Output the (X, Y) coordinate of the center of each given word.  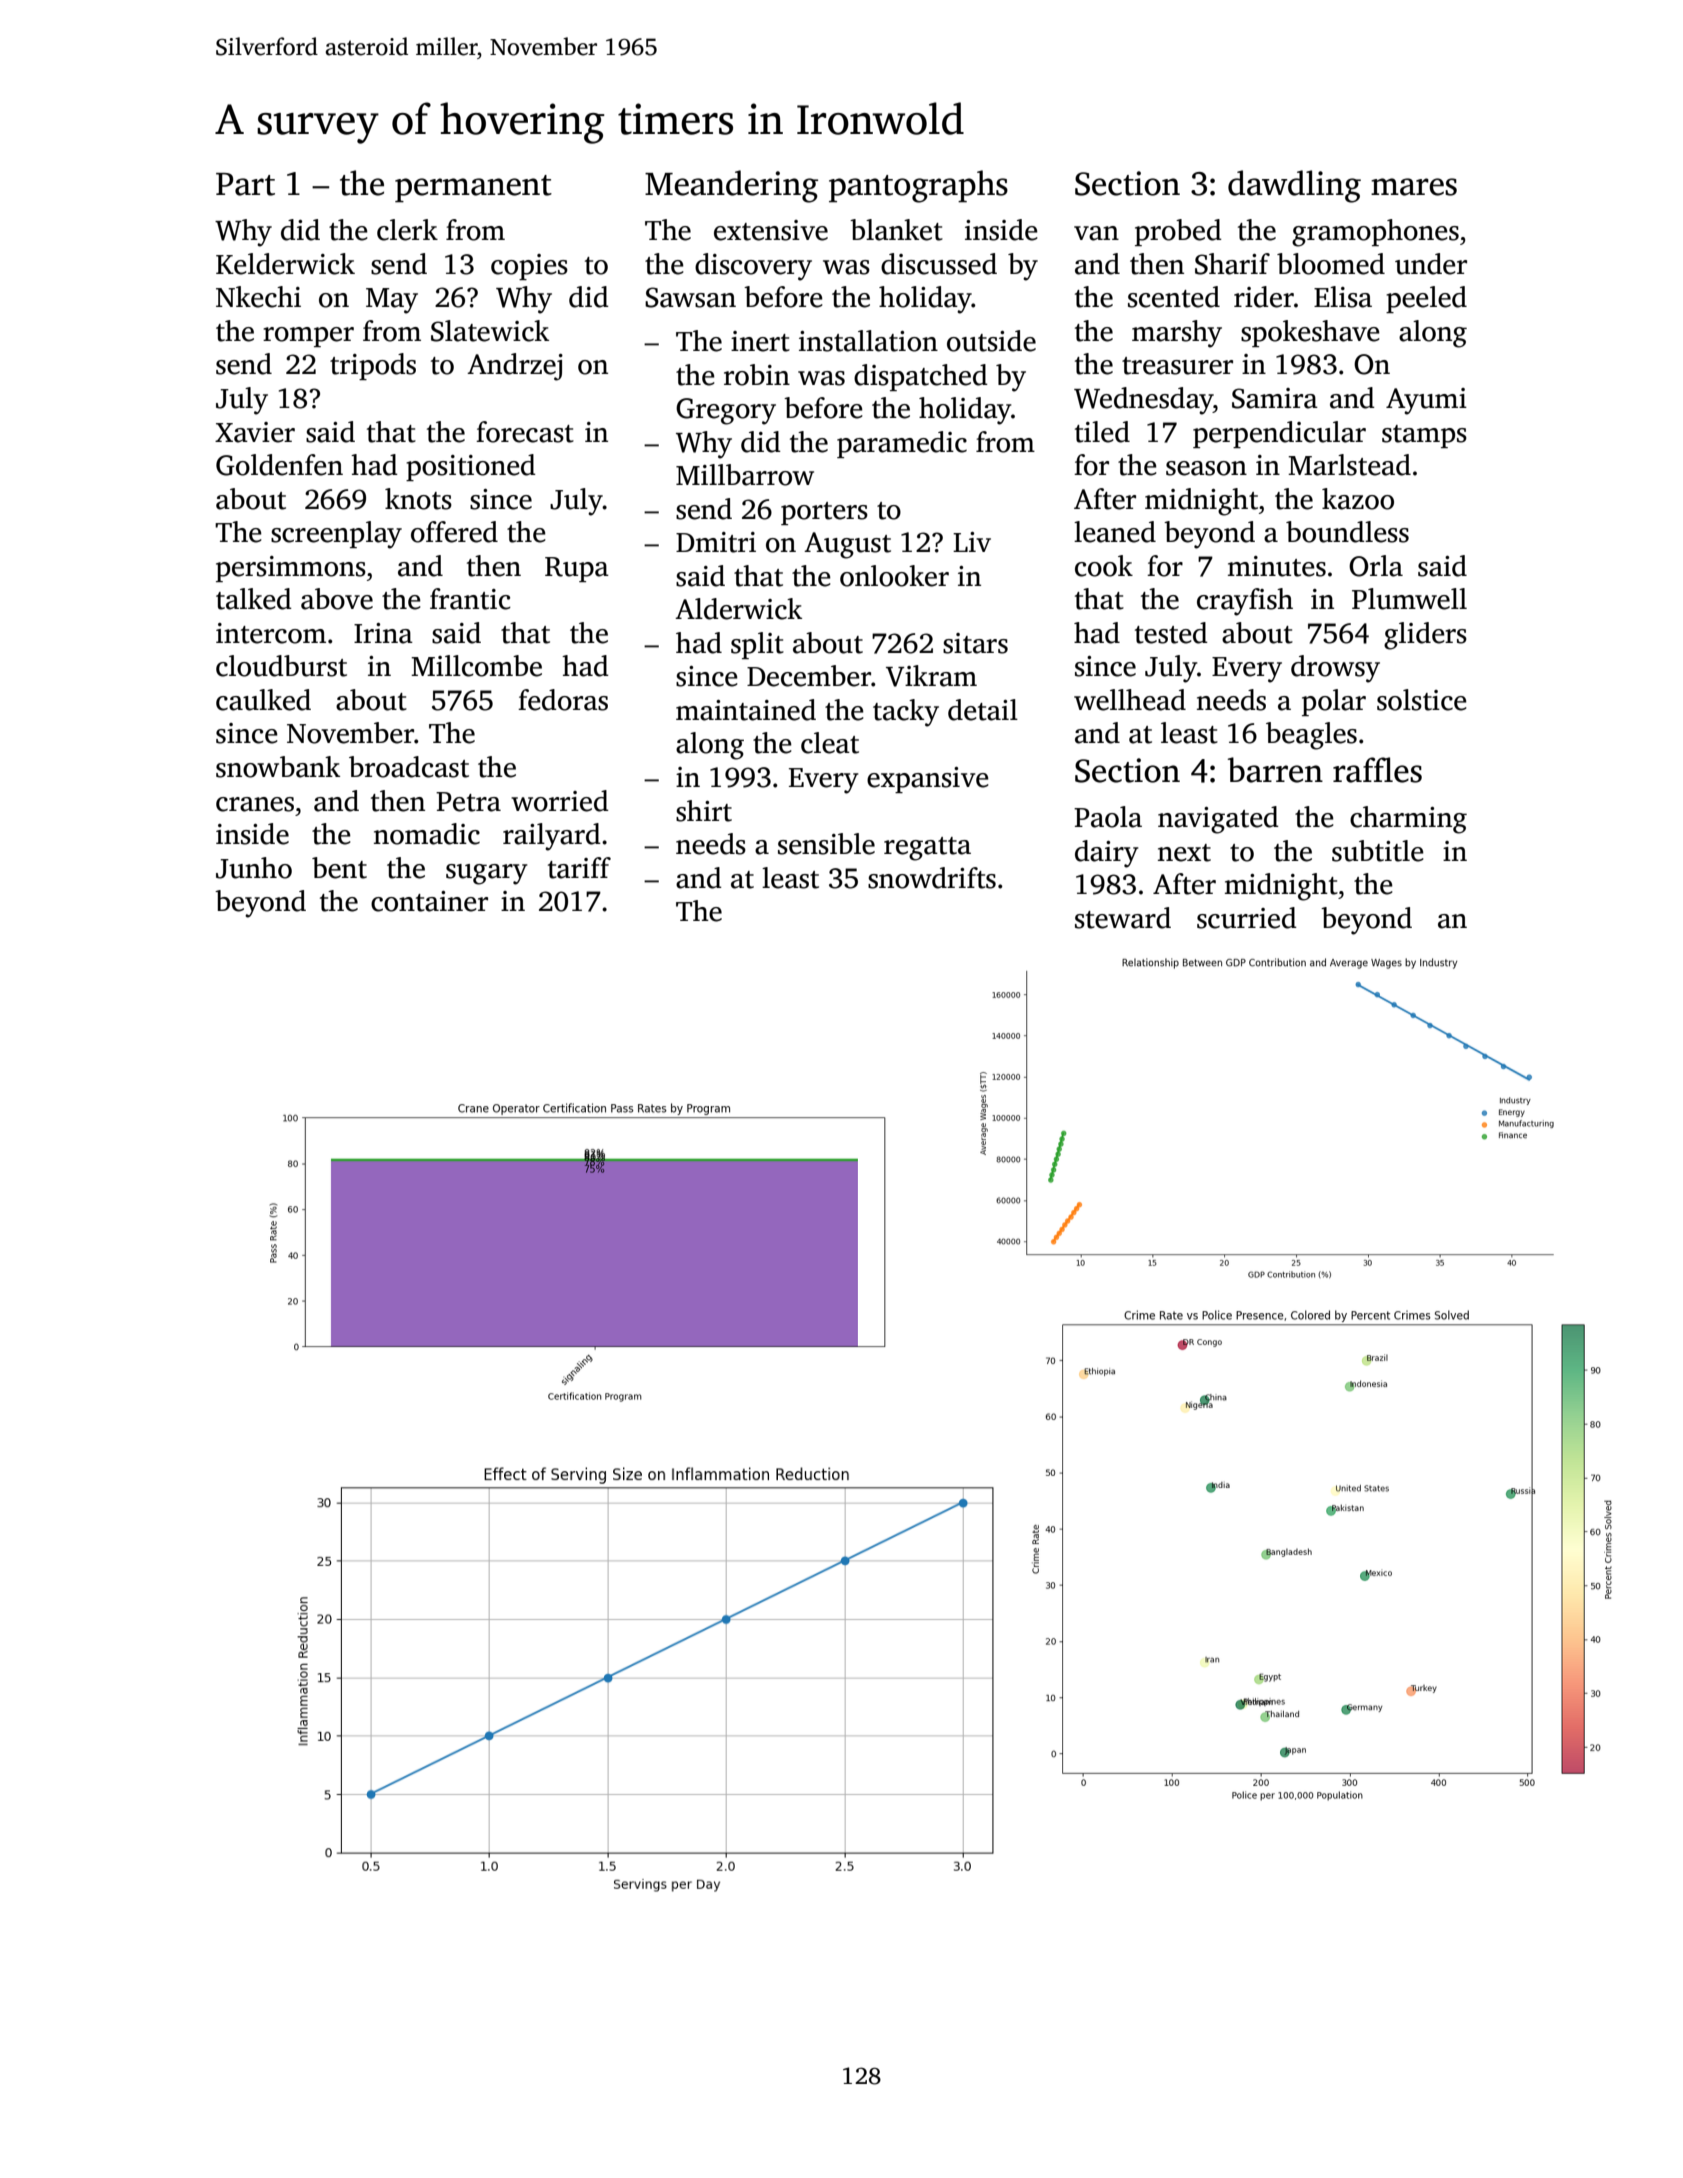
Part (245, 184)
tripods (373, 366)
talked (254, 599)
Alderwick (738, 609)
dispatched (921, 377)
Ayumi (1426, 401)
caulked (263, 700)
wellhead (1130, 700)
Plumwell (1409, 599)
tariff (579, 868)
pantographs (918, 186)
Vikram (931, 676)
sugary (487, 874)
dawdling (1294, 186)
